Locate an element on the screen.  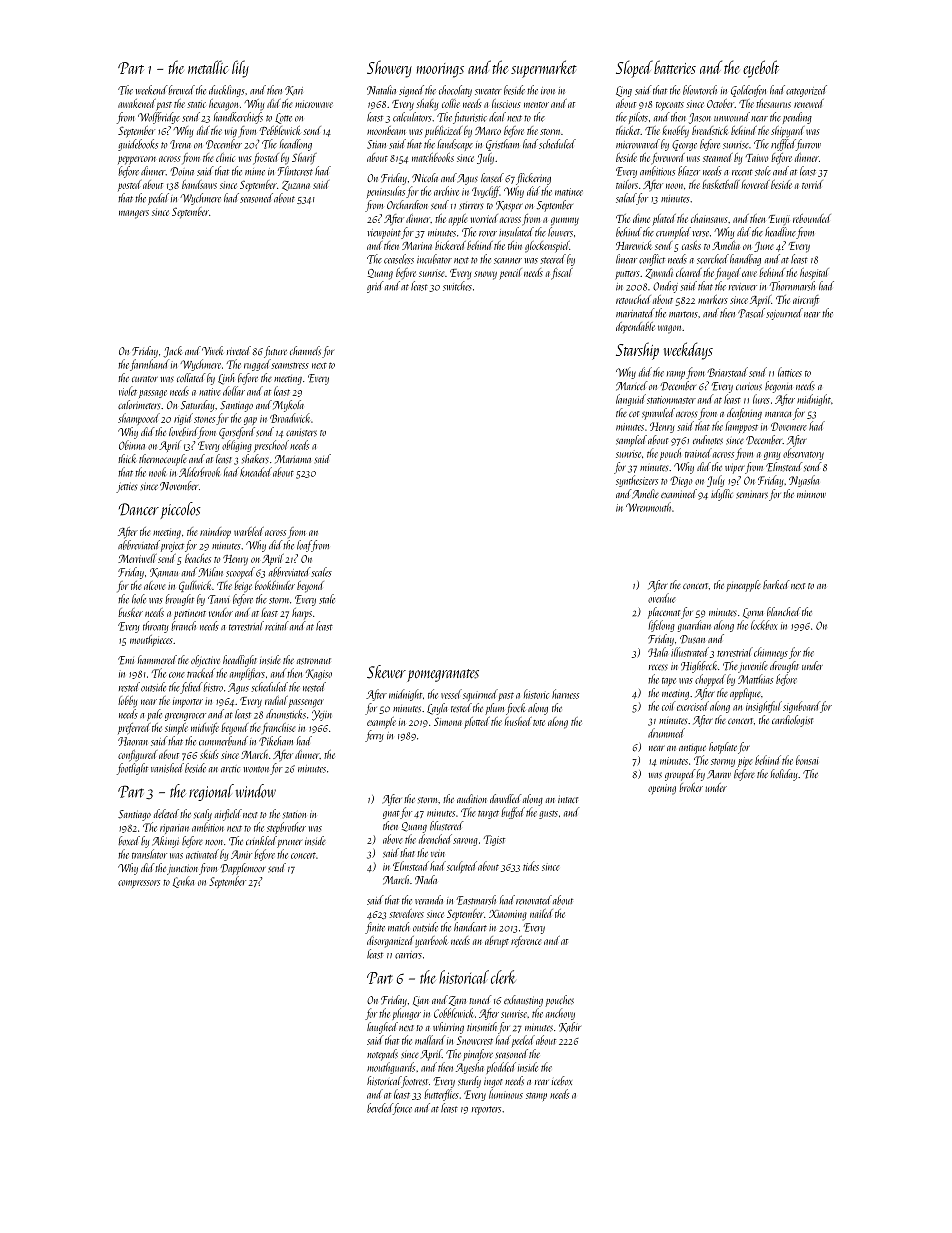
shakers is located at coordinates (255, 459).
